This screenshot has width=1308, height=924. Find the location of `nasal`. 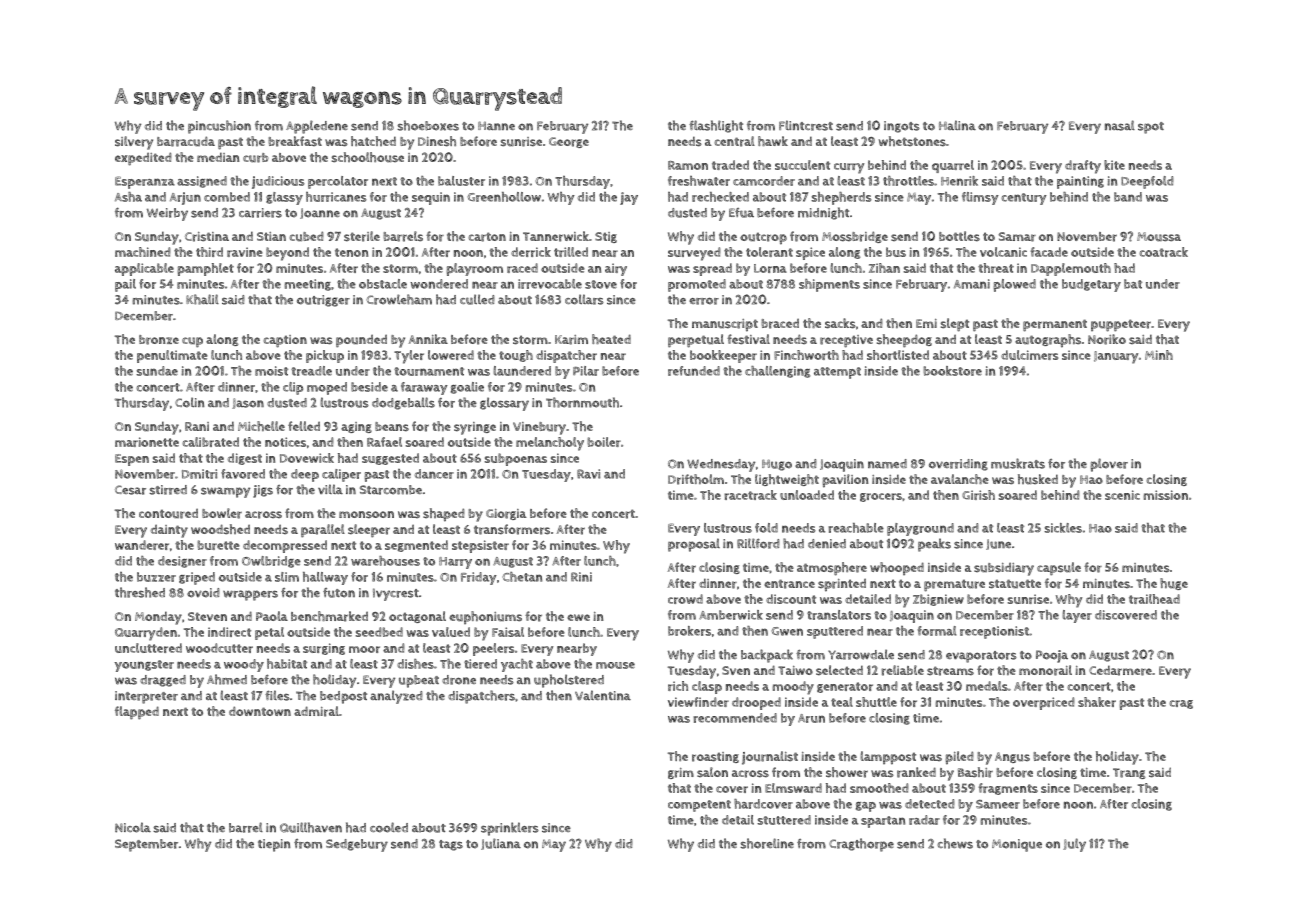

nasal is located at coordinates (1120, 125).
